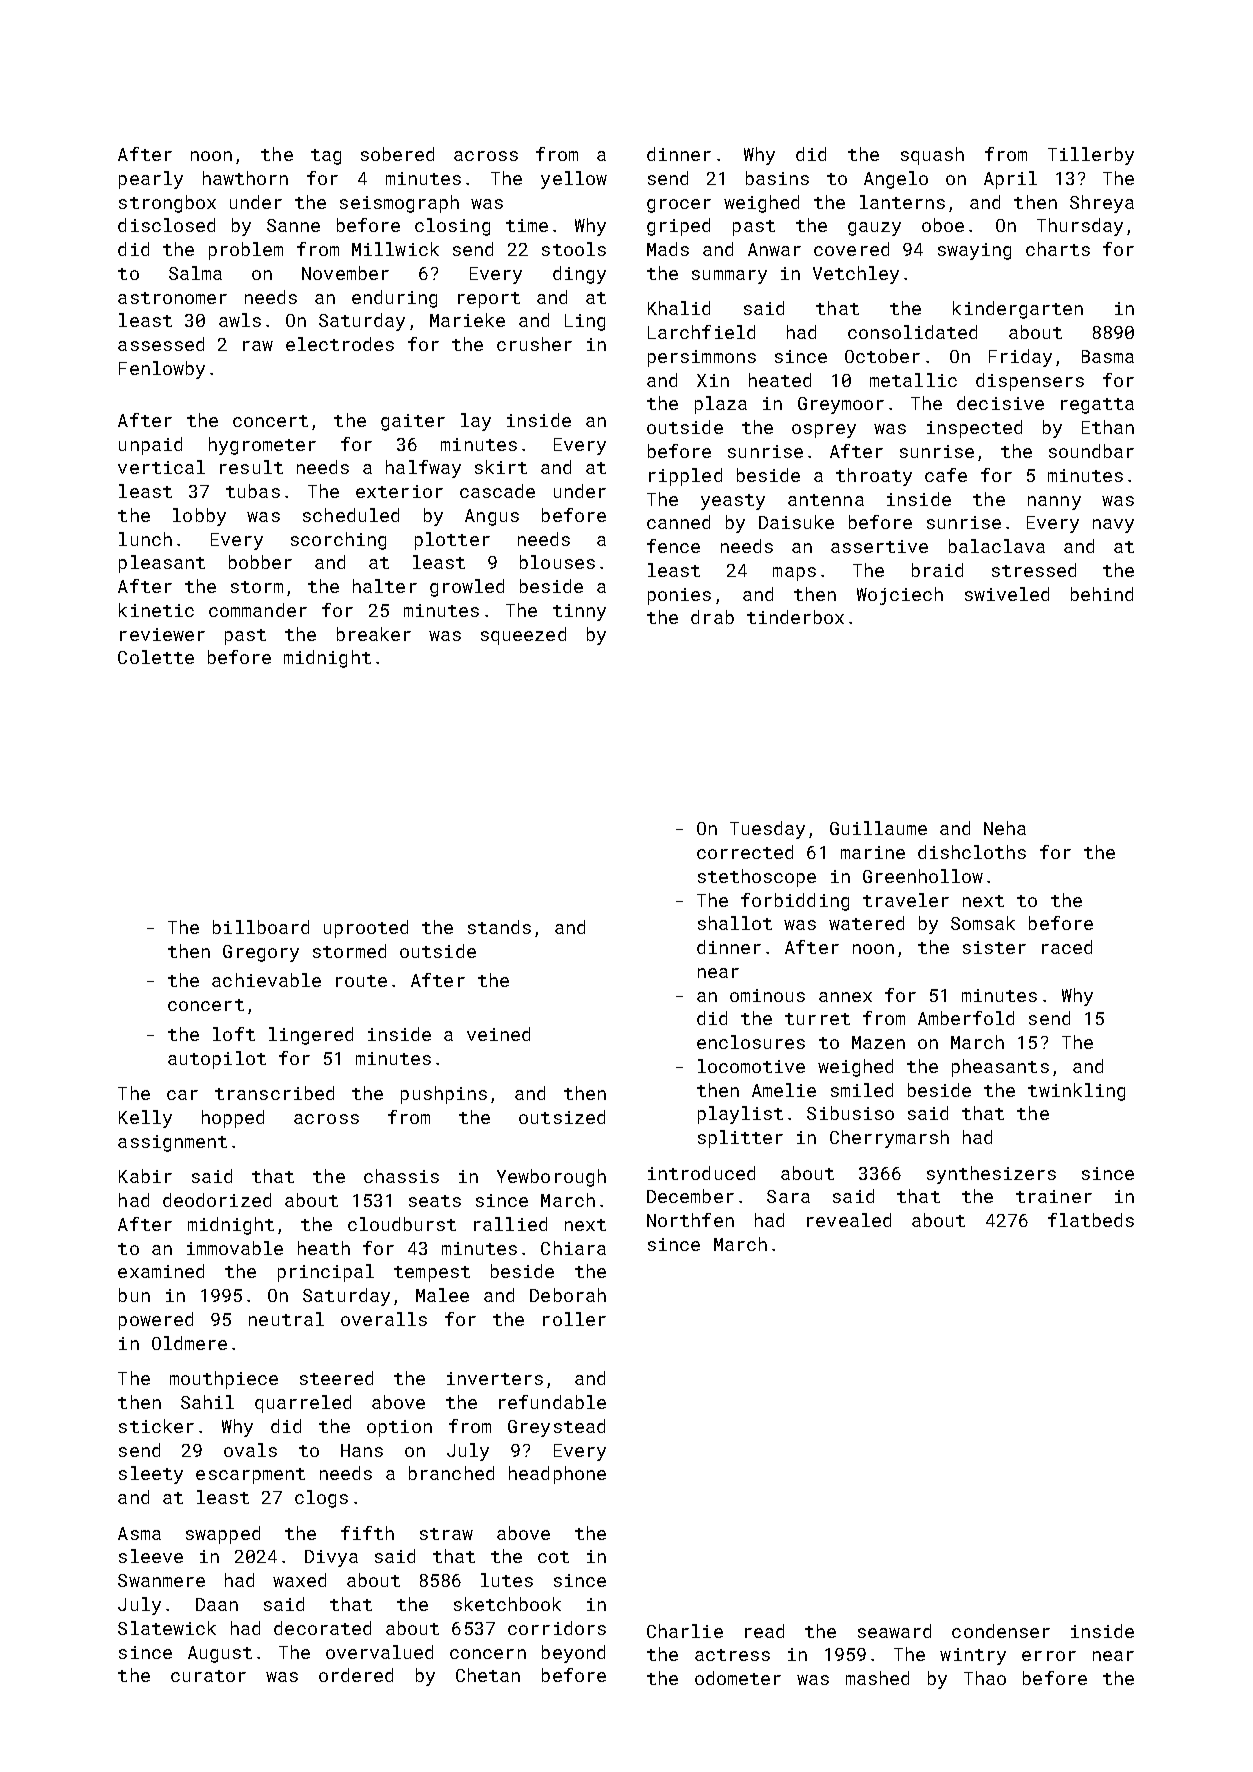 Image resolution: width=1253 pixels, height=1772 pixels. Describe the element at coordinates (877, 1678) in the page. I see `mashed` at that location.
